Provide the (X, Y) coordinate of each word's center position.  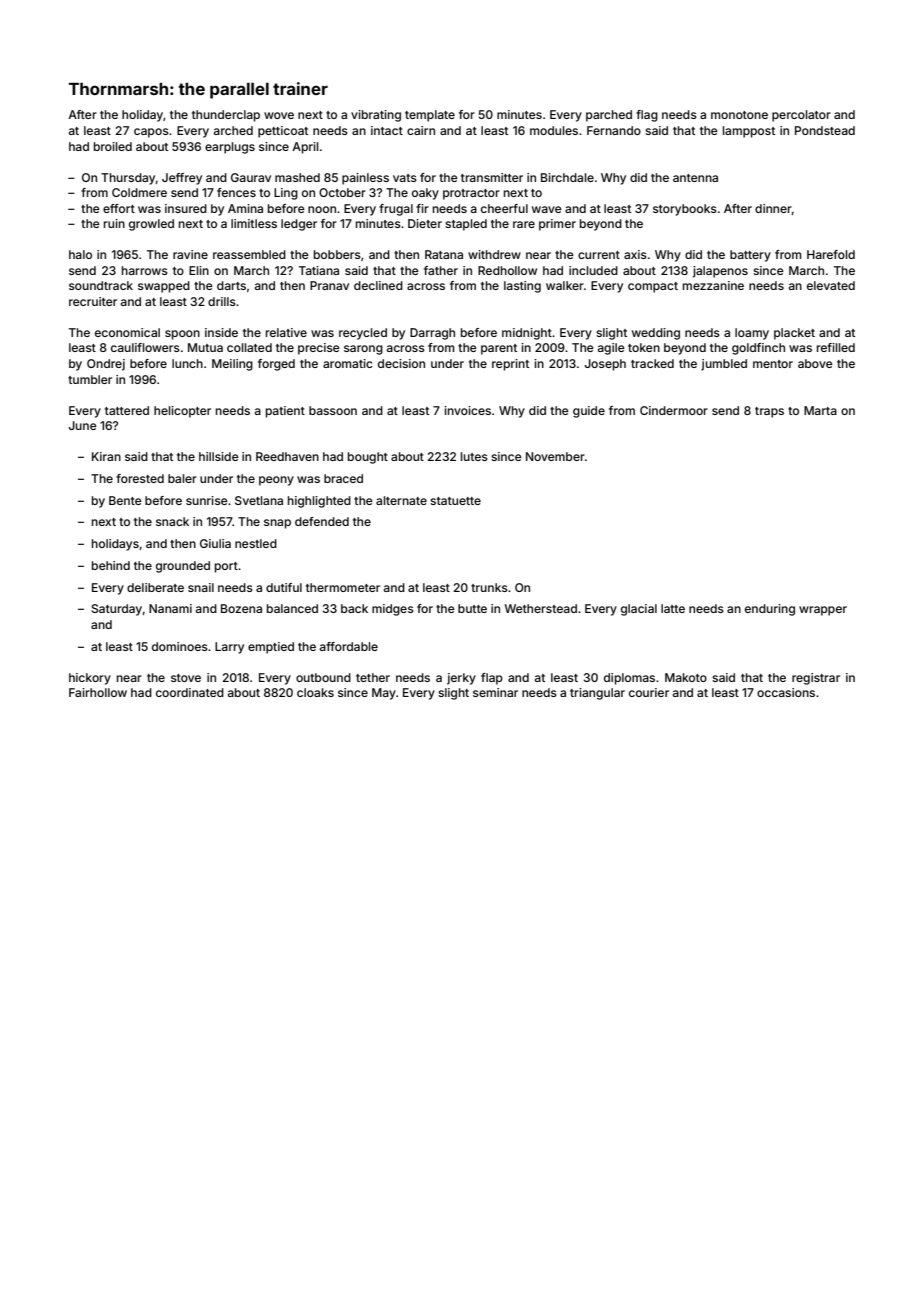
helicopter (182, 412)
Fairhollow (98, 692)
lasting (522, 287)
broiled (113, 146)
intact (387, 130)
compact (653, 287)
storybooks (685, 210)
